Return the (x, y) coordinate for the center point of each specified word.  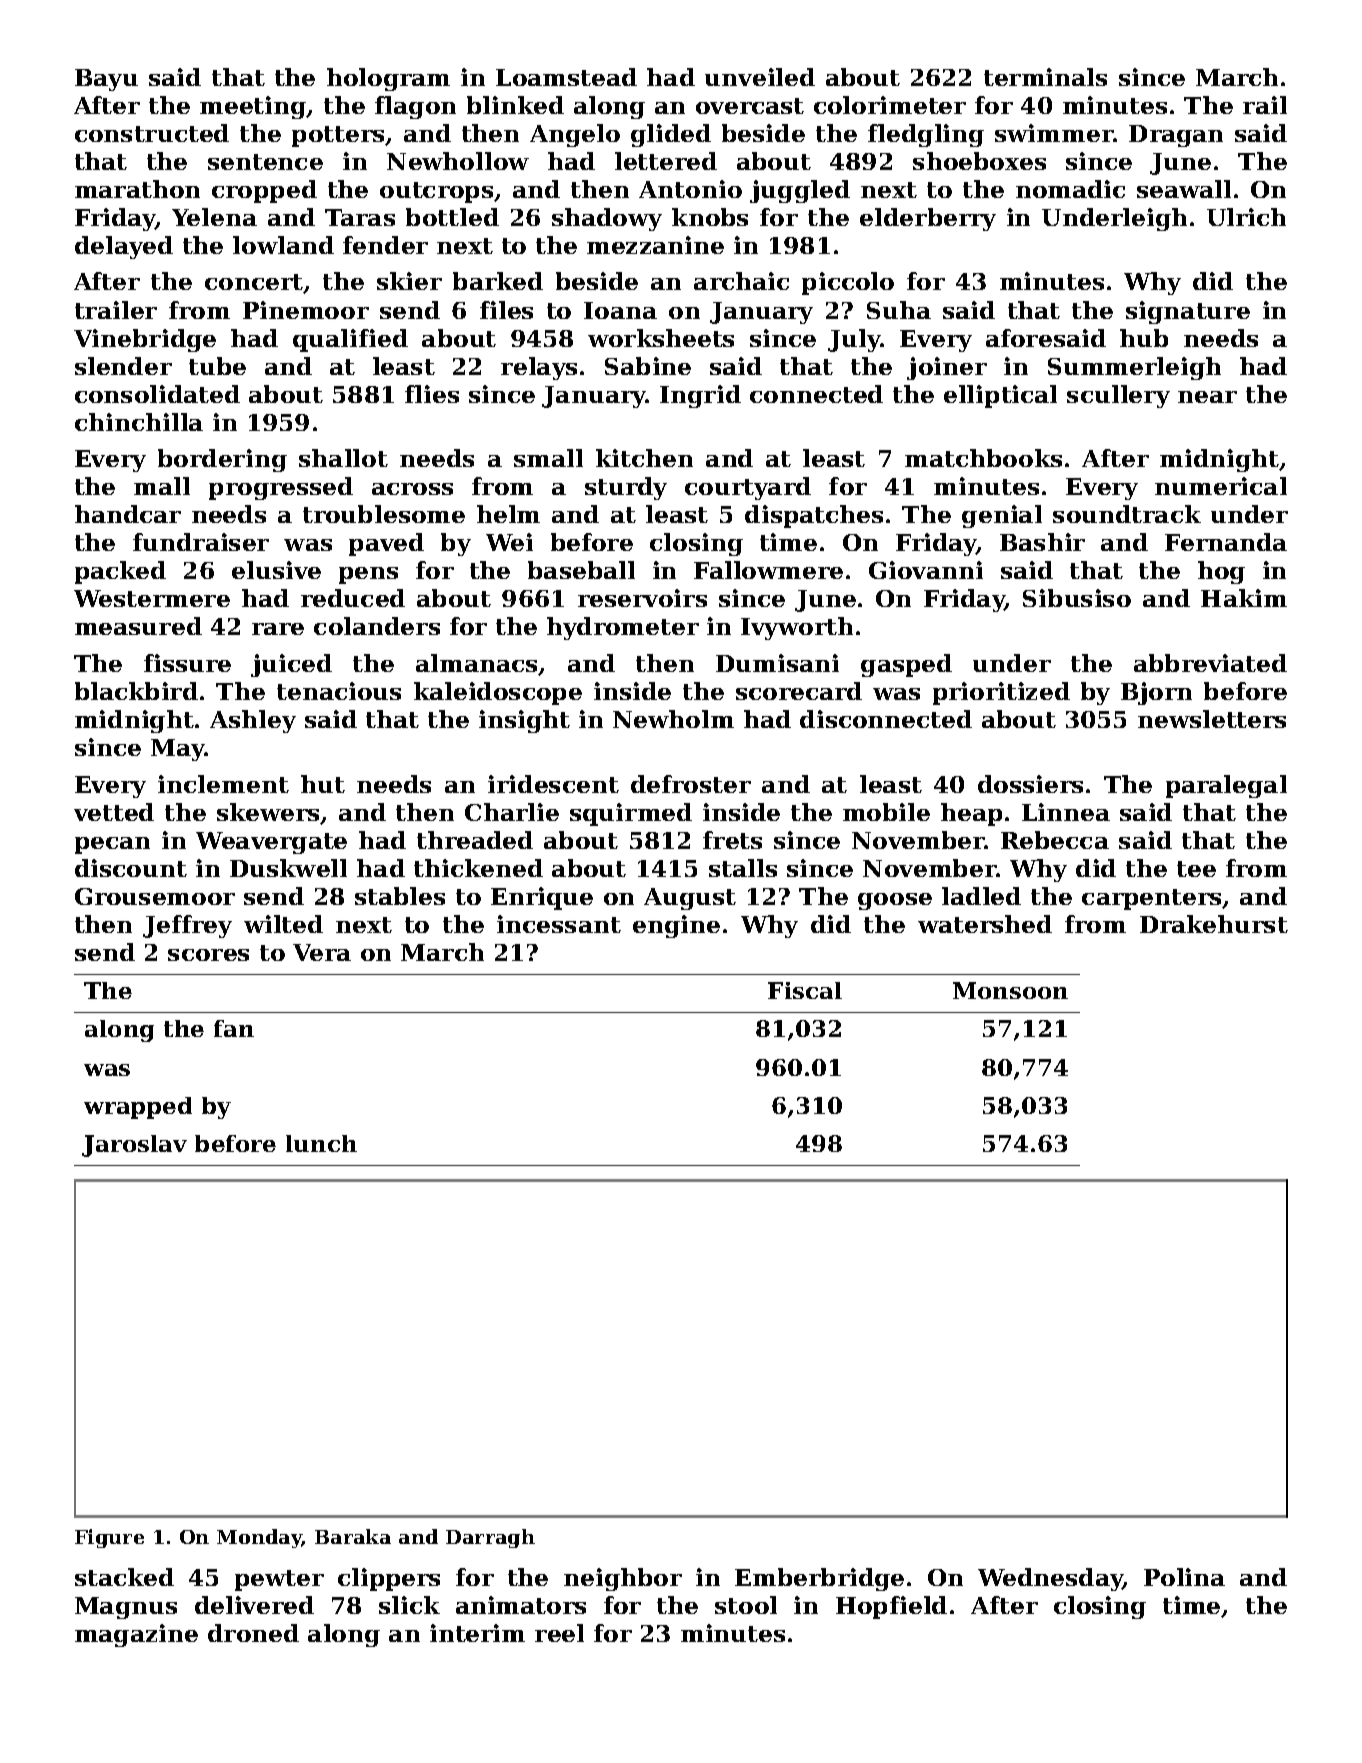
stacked (124, 1577)
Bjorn (1156, 693)
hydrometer (623, 628)
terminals (1045, 77)
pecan (112, 845)
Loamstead (566, 77)
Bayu (106, 80)
